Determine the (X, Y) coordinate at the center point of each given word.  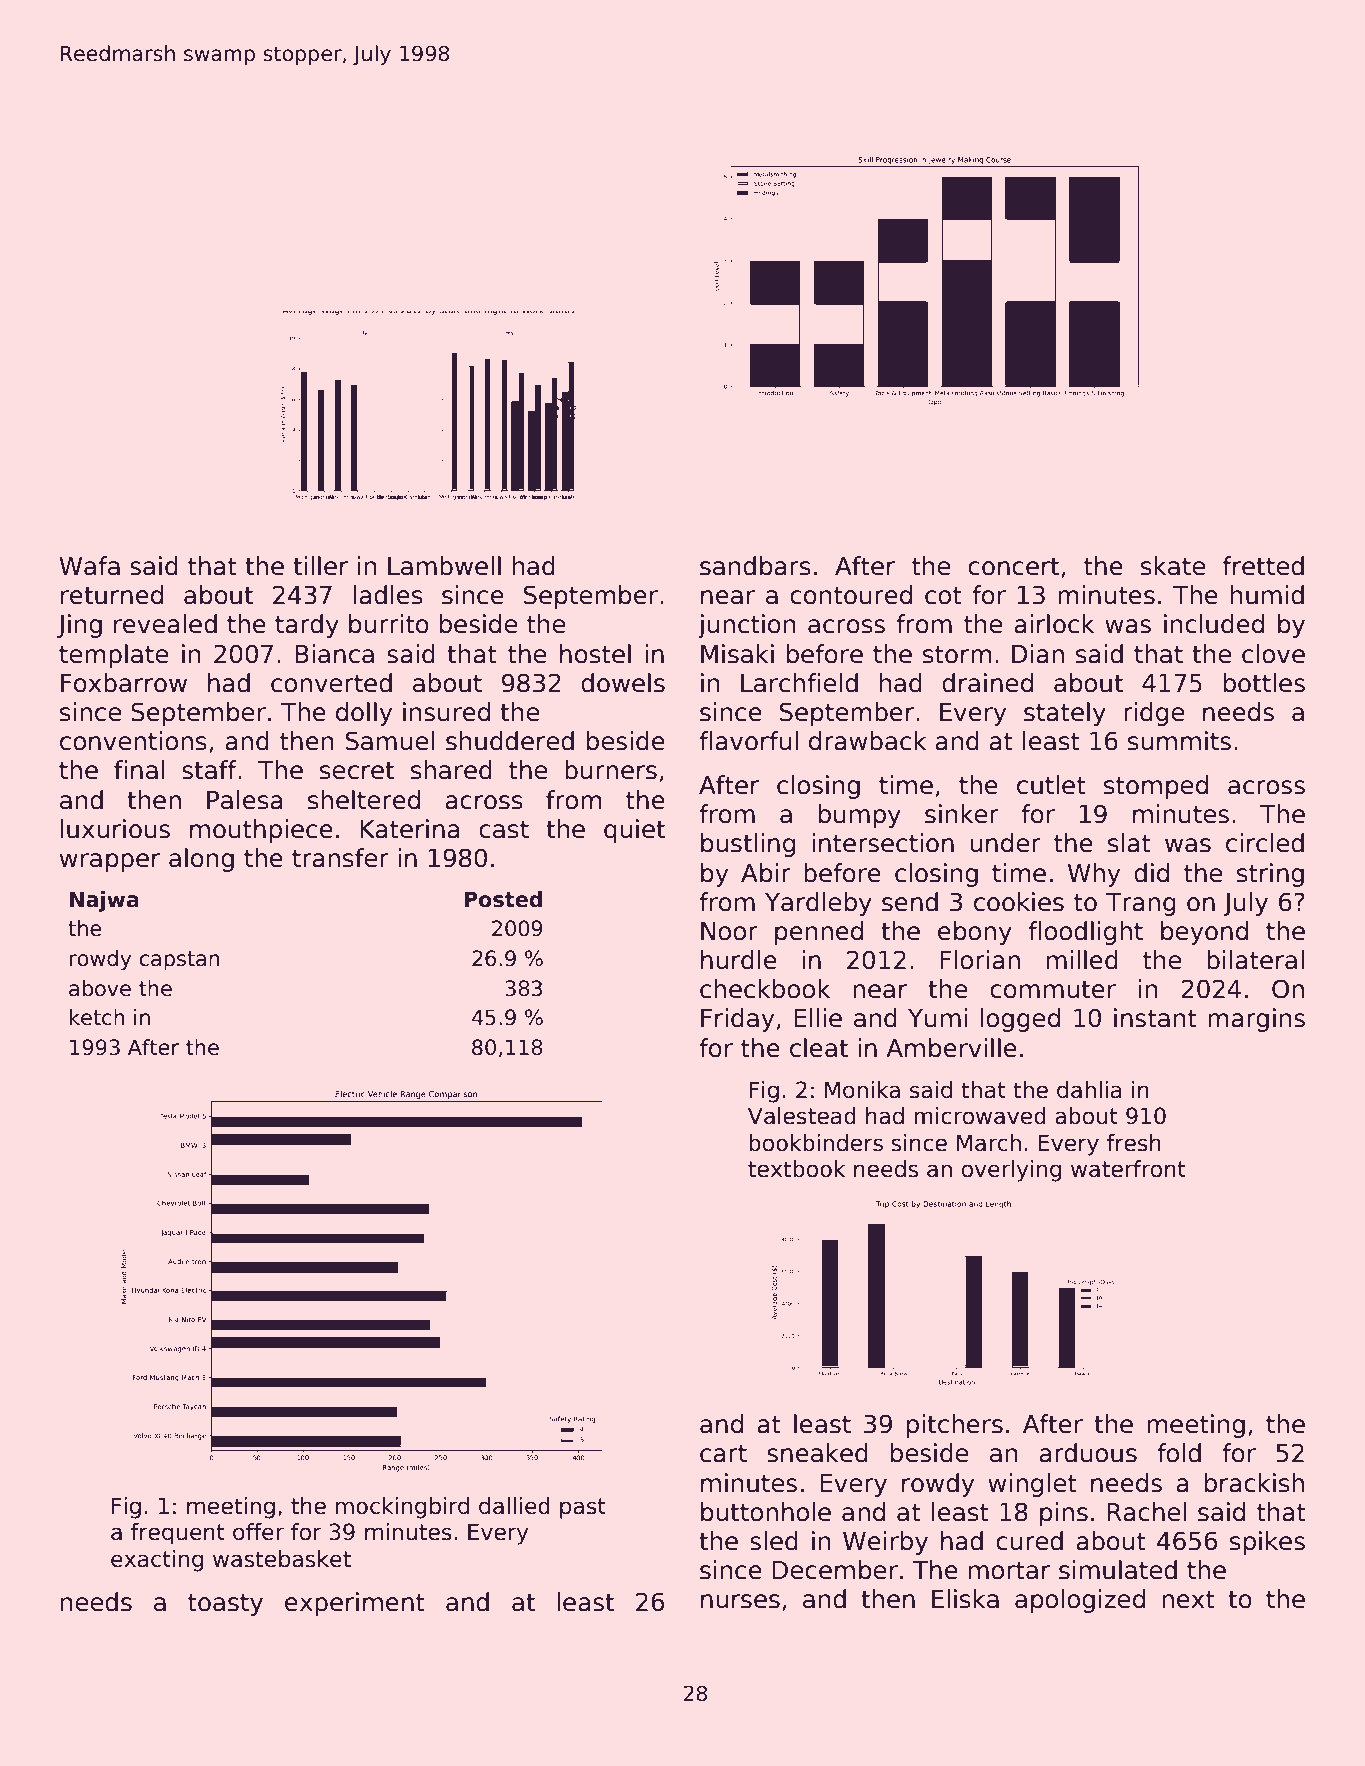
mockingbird (402, 1508)
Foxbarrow (124, 683)
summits (1179, 741)
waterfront (1128, 1169)
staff (209, 770)
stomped (1156, 787)
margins (1256, 1020)
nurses (740, 1601)
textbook (796, 1169)
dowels (623, 683)
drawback (868, 741)
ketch (97, 1017)
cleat (819, 1048)
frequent (177, 1534)
